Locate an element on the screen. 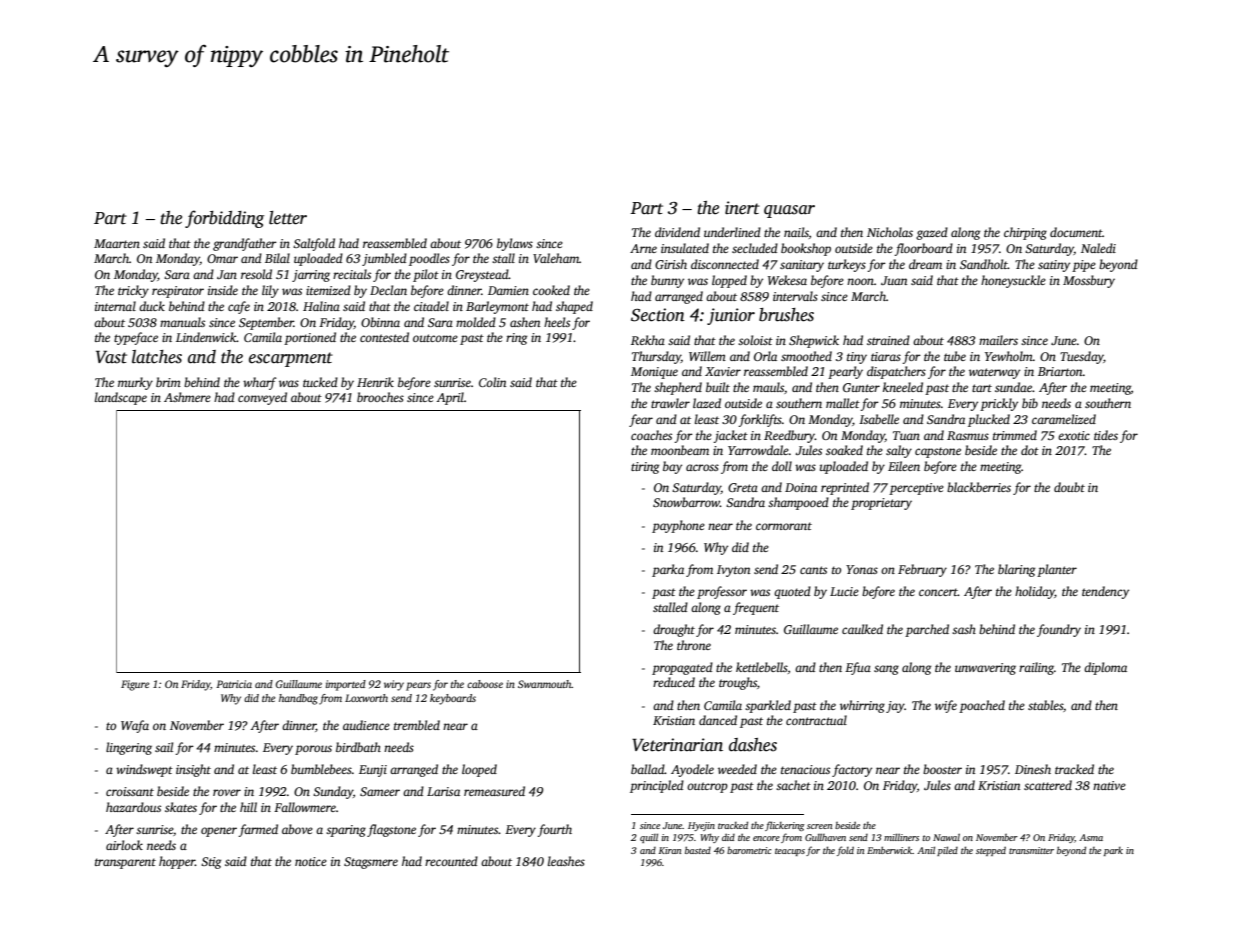  caramelized is located at coordinates (1064, 419).
